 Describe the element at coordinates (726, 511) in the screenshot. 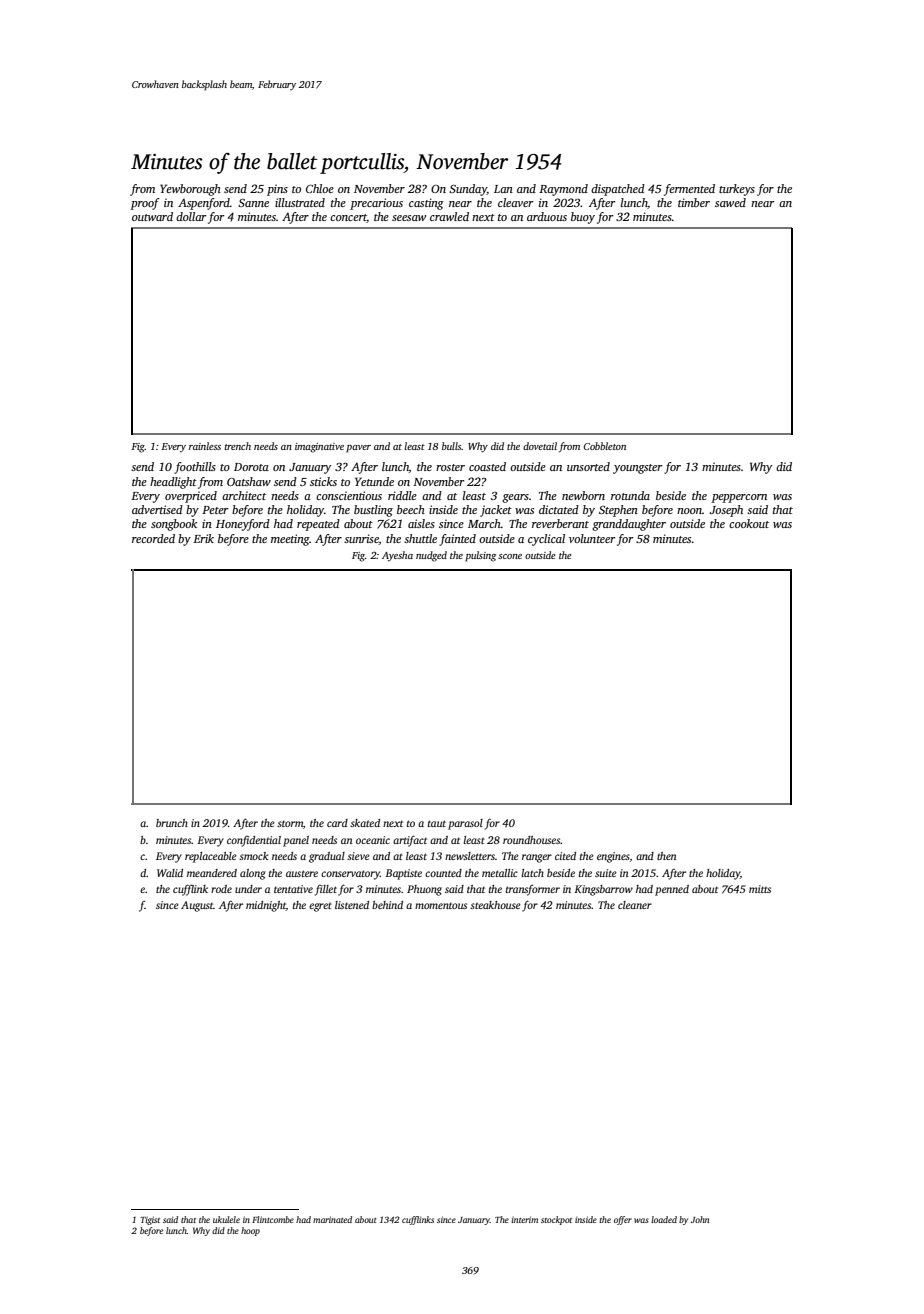

I see `Joseph` at that location.
